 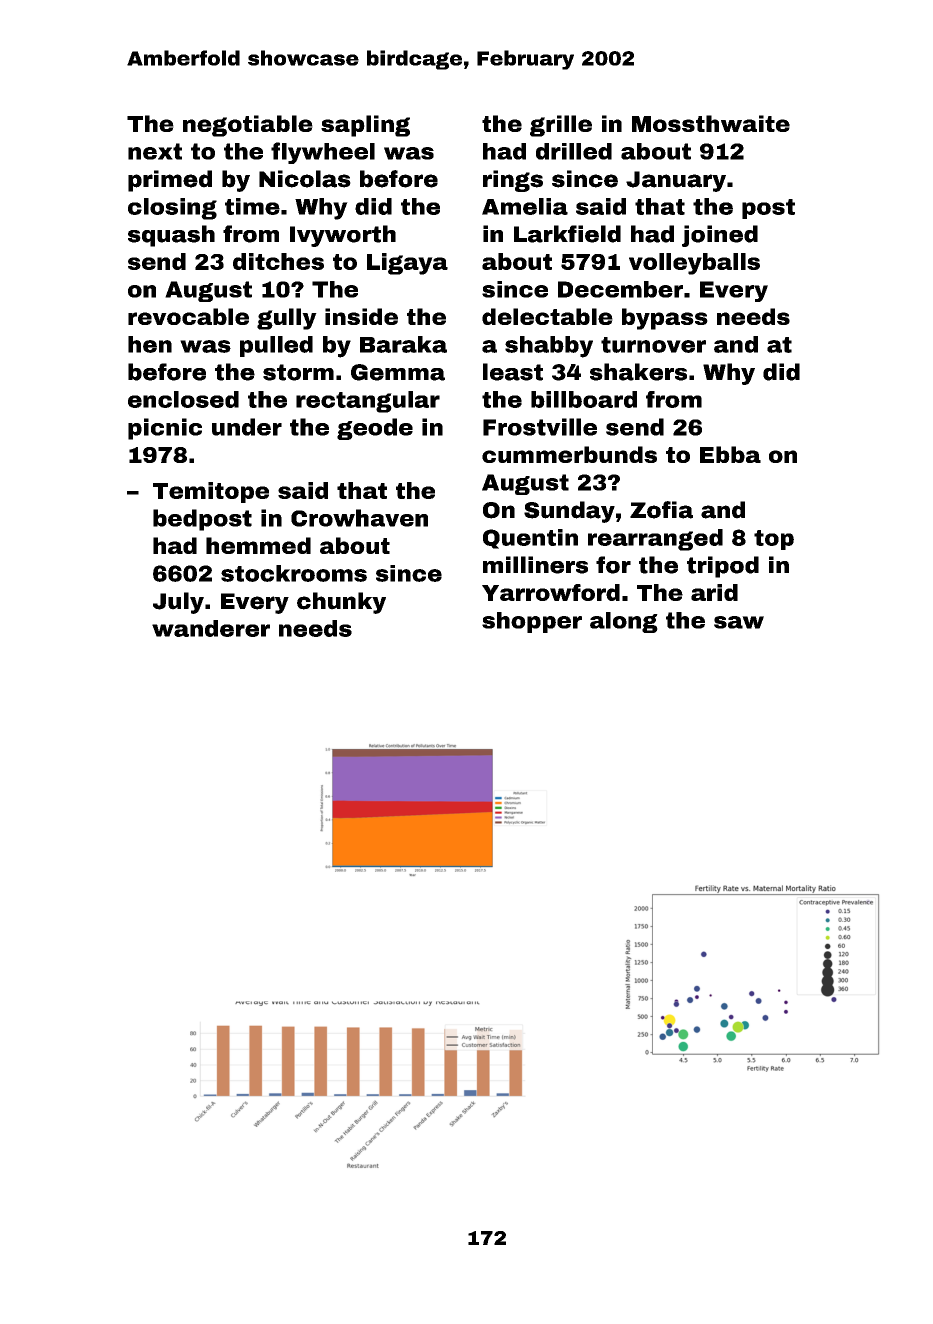 I want to click on negotiable, so click(x=248, y=126).
